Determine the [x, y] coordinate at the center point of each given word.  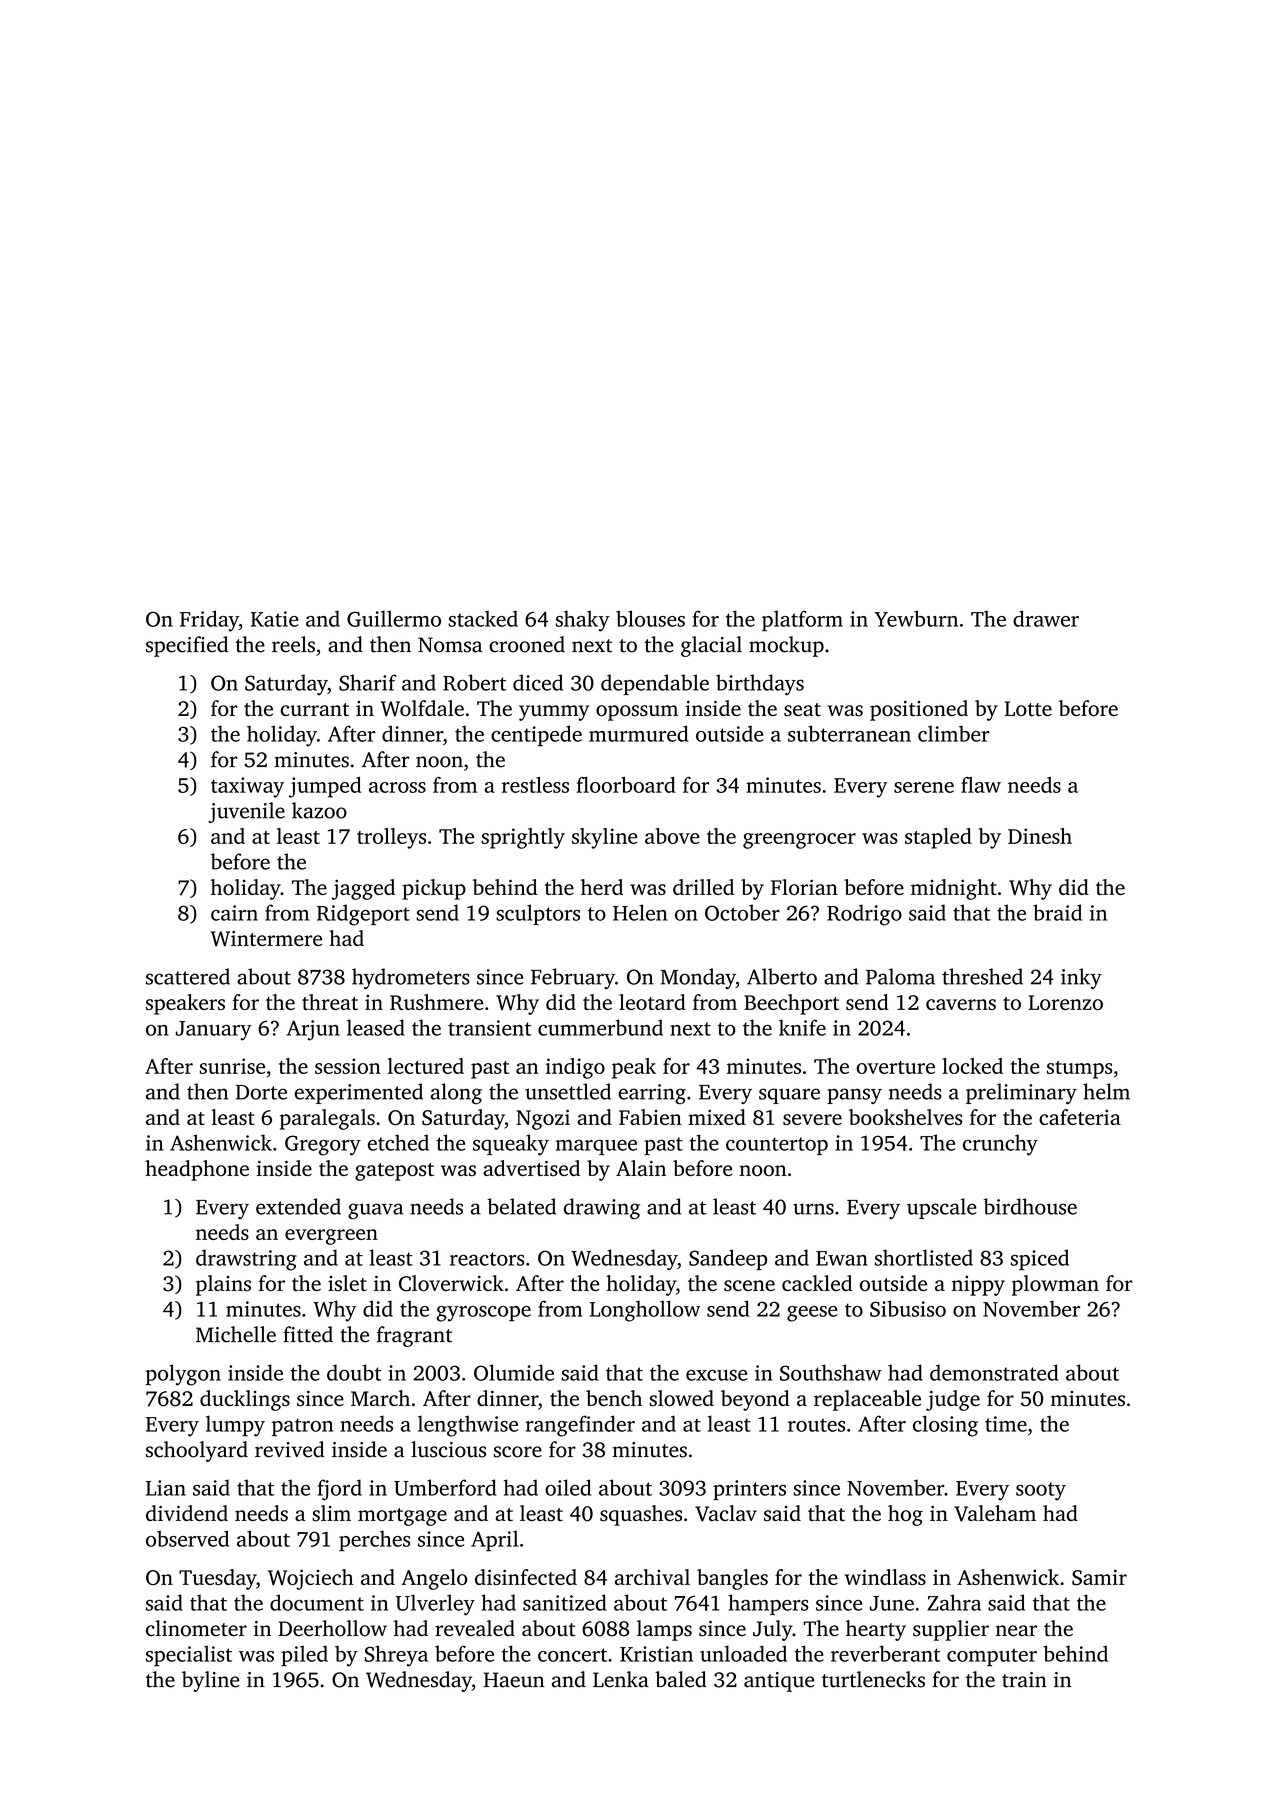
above [672, 836]
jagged [363, 889]
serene [924, 787]
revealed [475, 1628]
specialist [189, 1656]
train [1024, 1680]
